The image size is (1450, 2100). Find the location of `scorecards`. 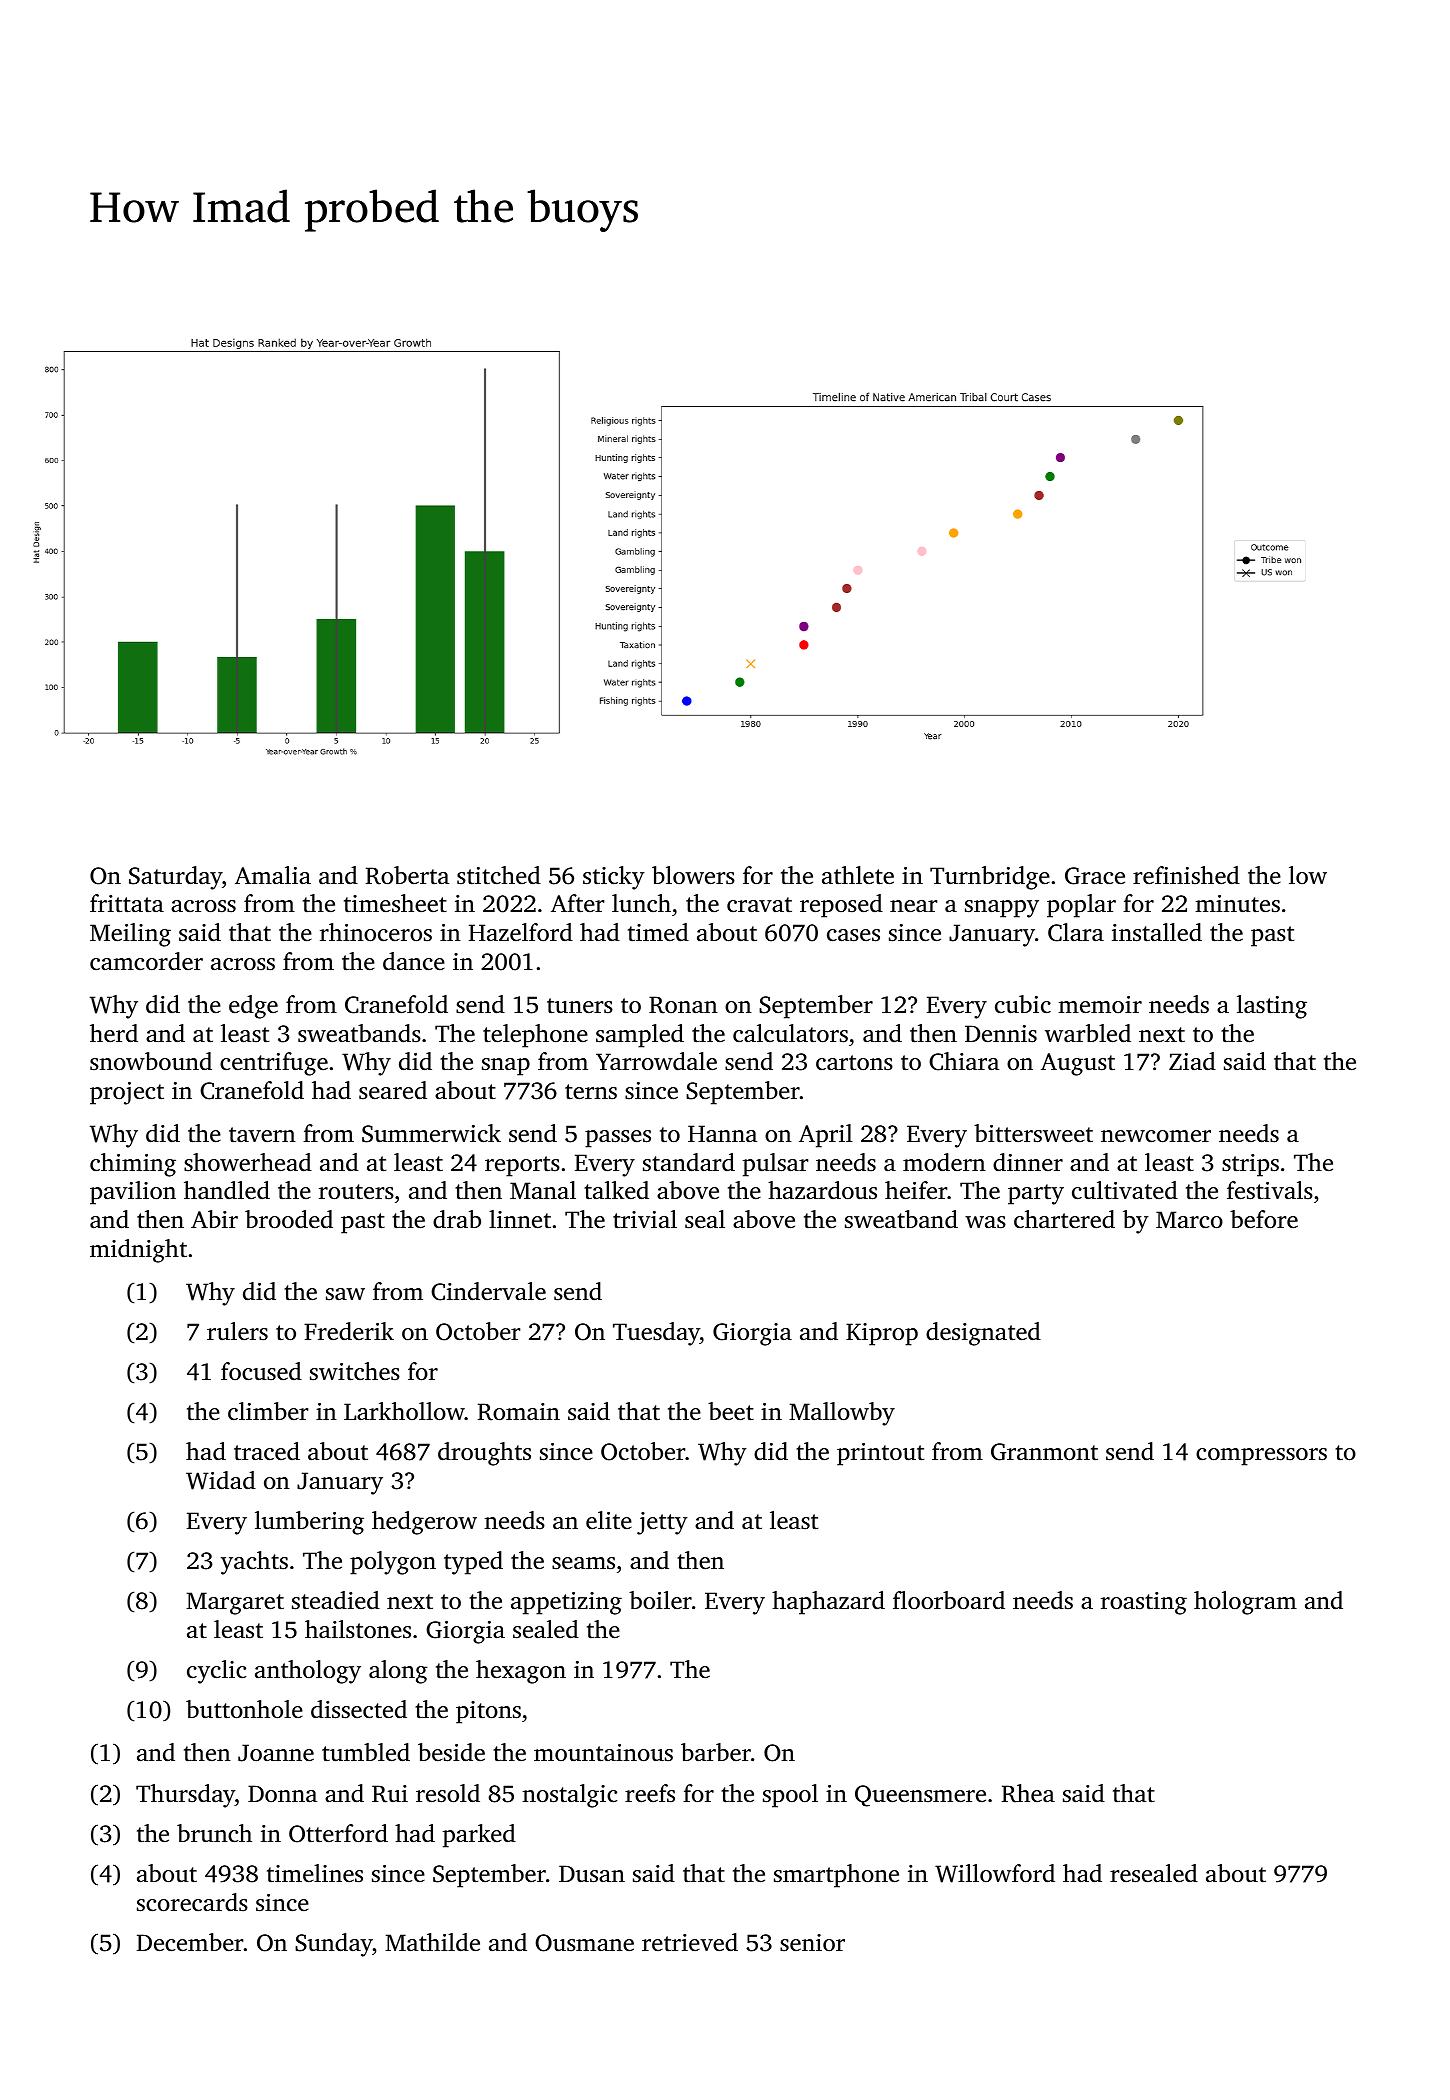

scorecards is located at coordinates (192, 1902).
